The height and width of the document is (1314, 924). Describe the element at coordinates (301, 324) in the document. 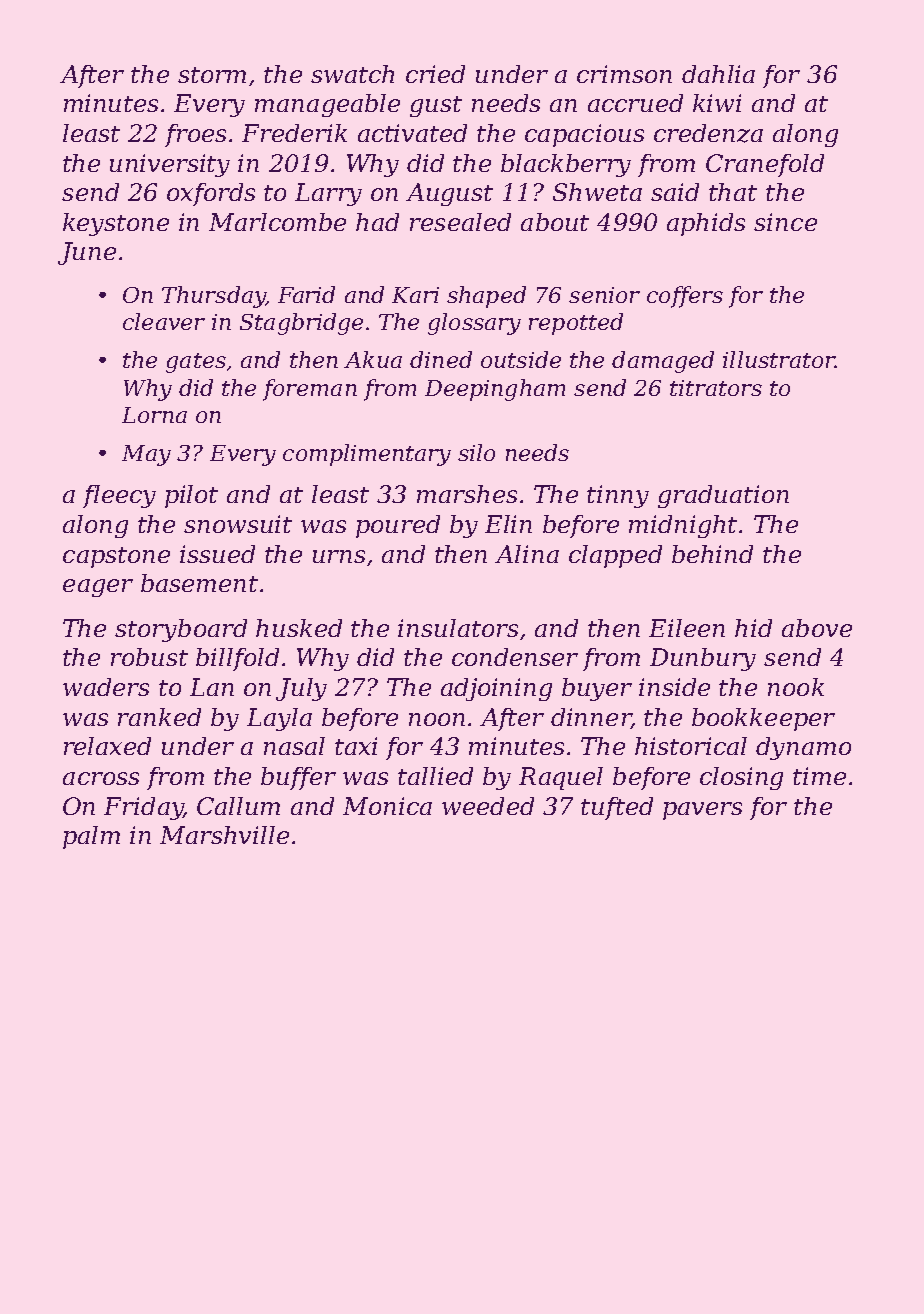

I see `Stagbridge` at that location.
